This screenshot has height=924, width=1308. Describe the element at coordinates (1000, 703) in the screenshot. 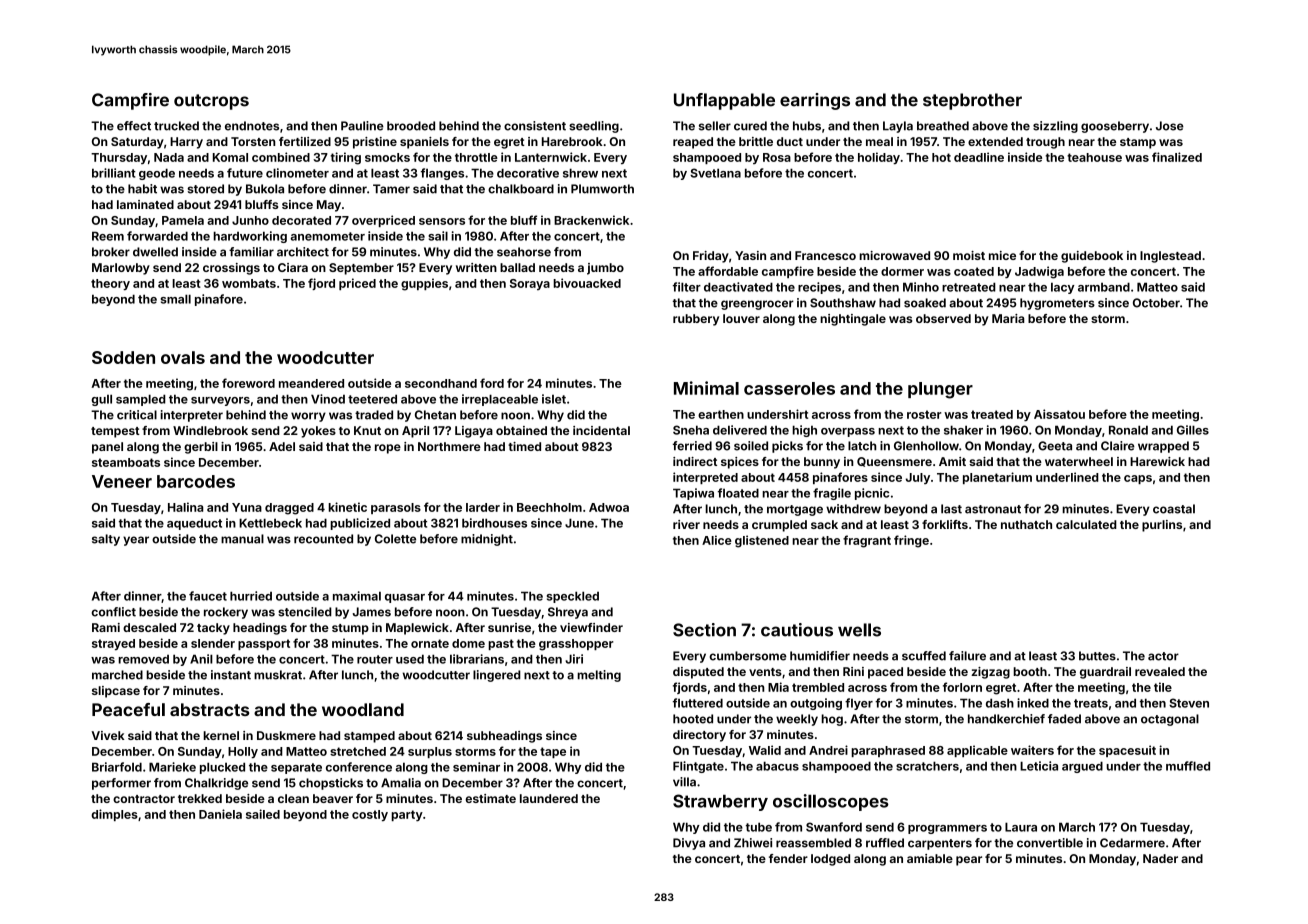

I see `dash` at that location.
